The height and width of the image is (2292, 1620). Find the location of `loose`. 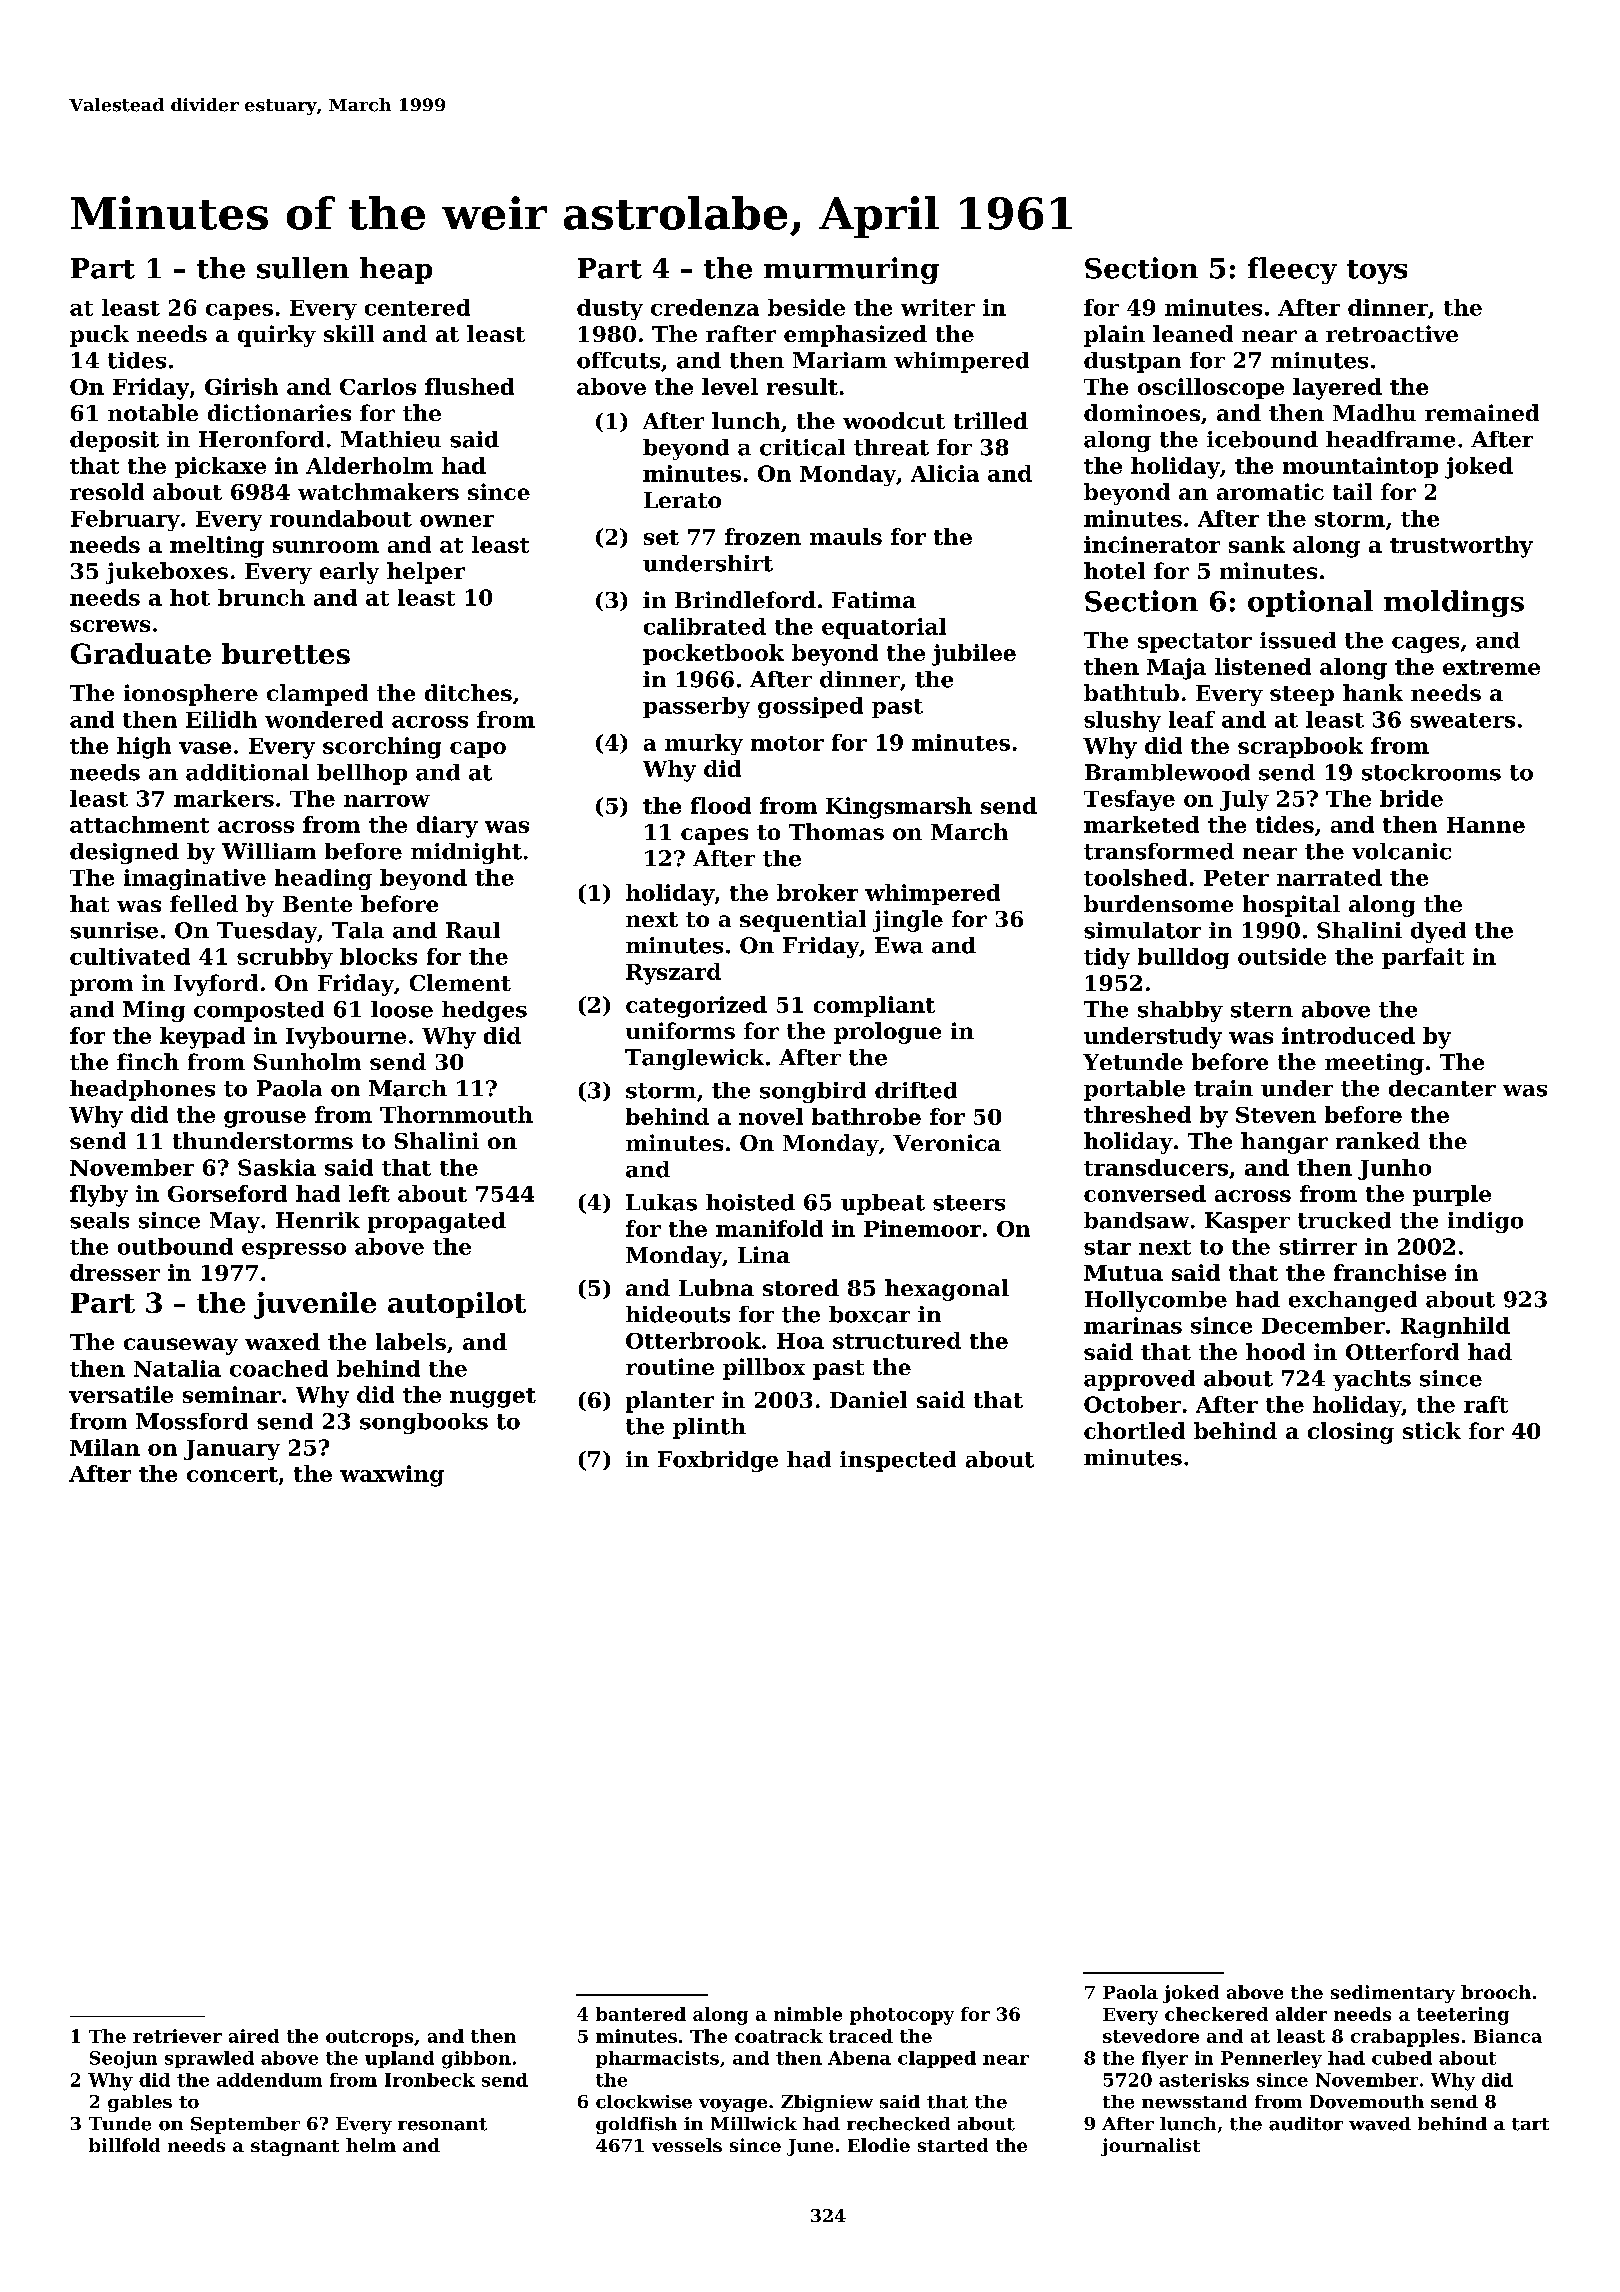

loose is located at coordinates (402, 1009).
